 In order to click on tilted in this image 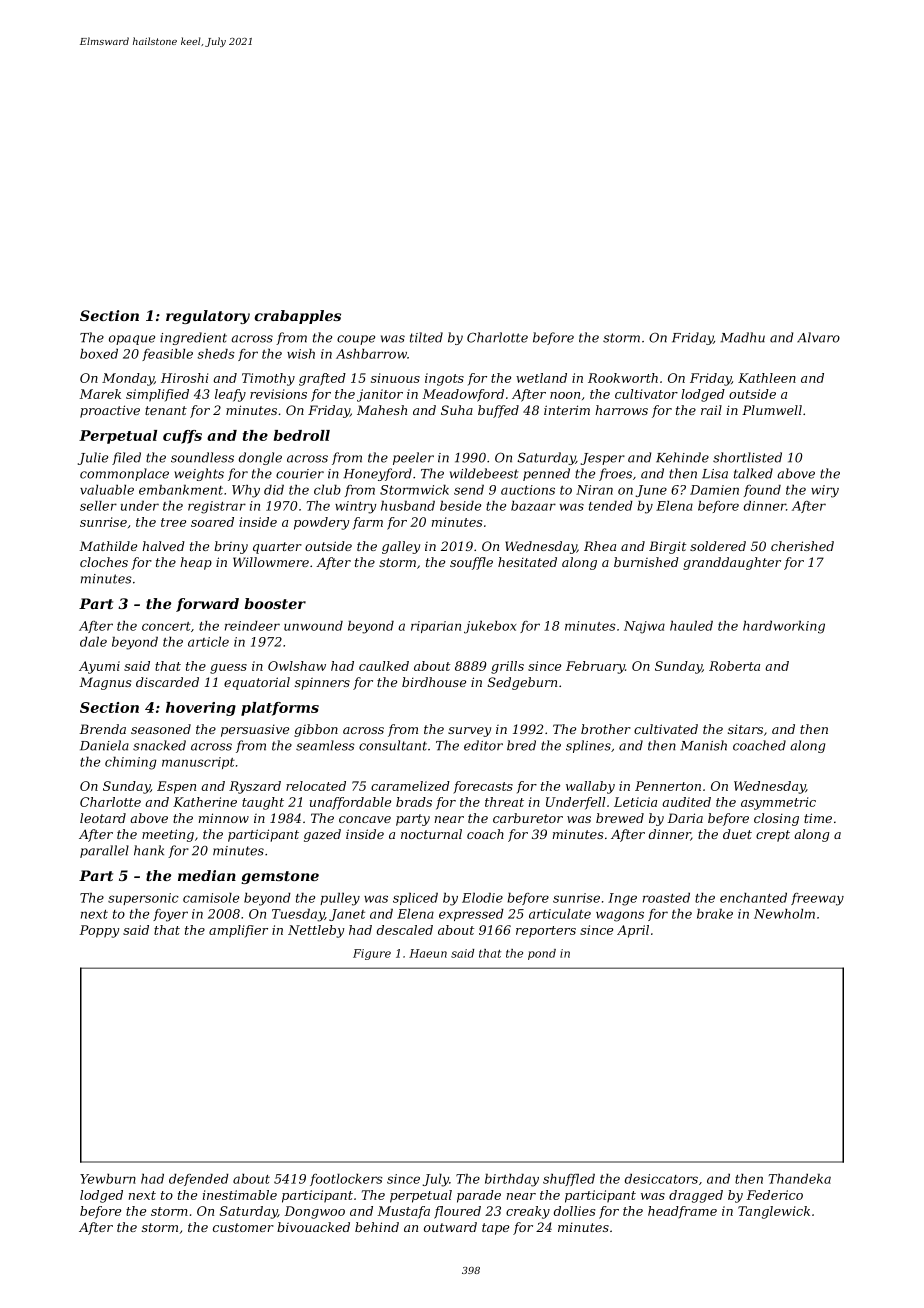, I will do `click(426, 337)`.
